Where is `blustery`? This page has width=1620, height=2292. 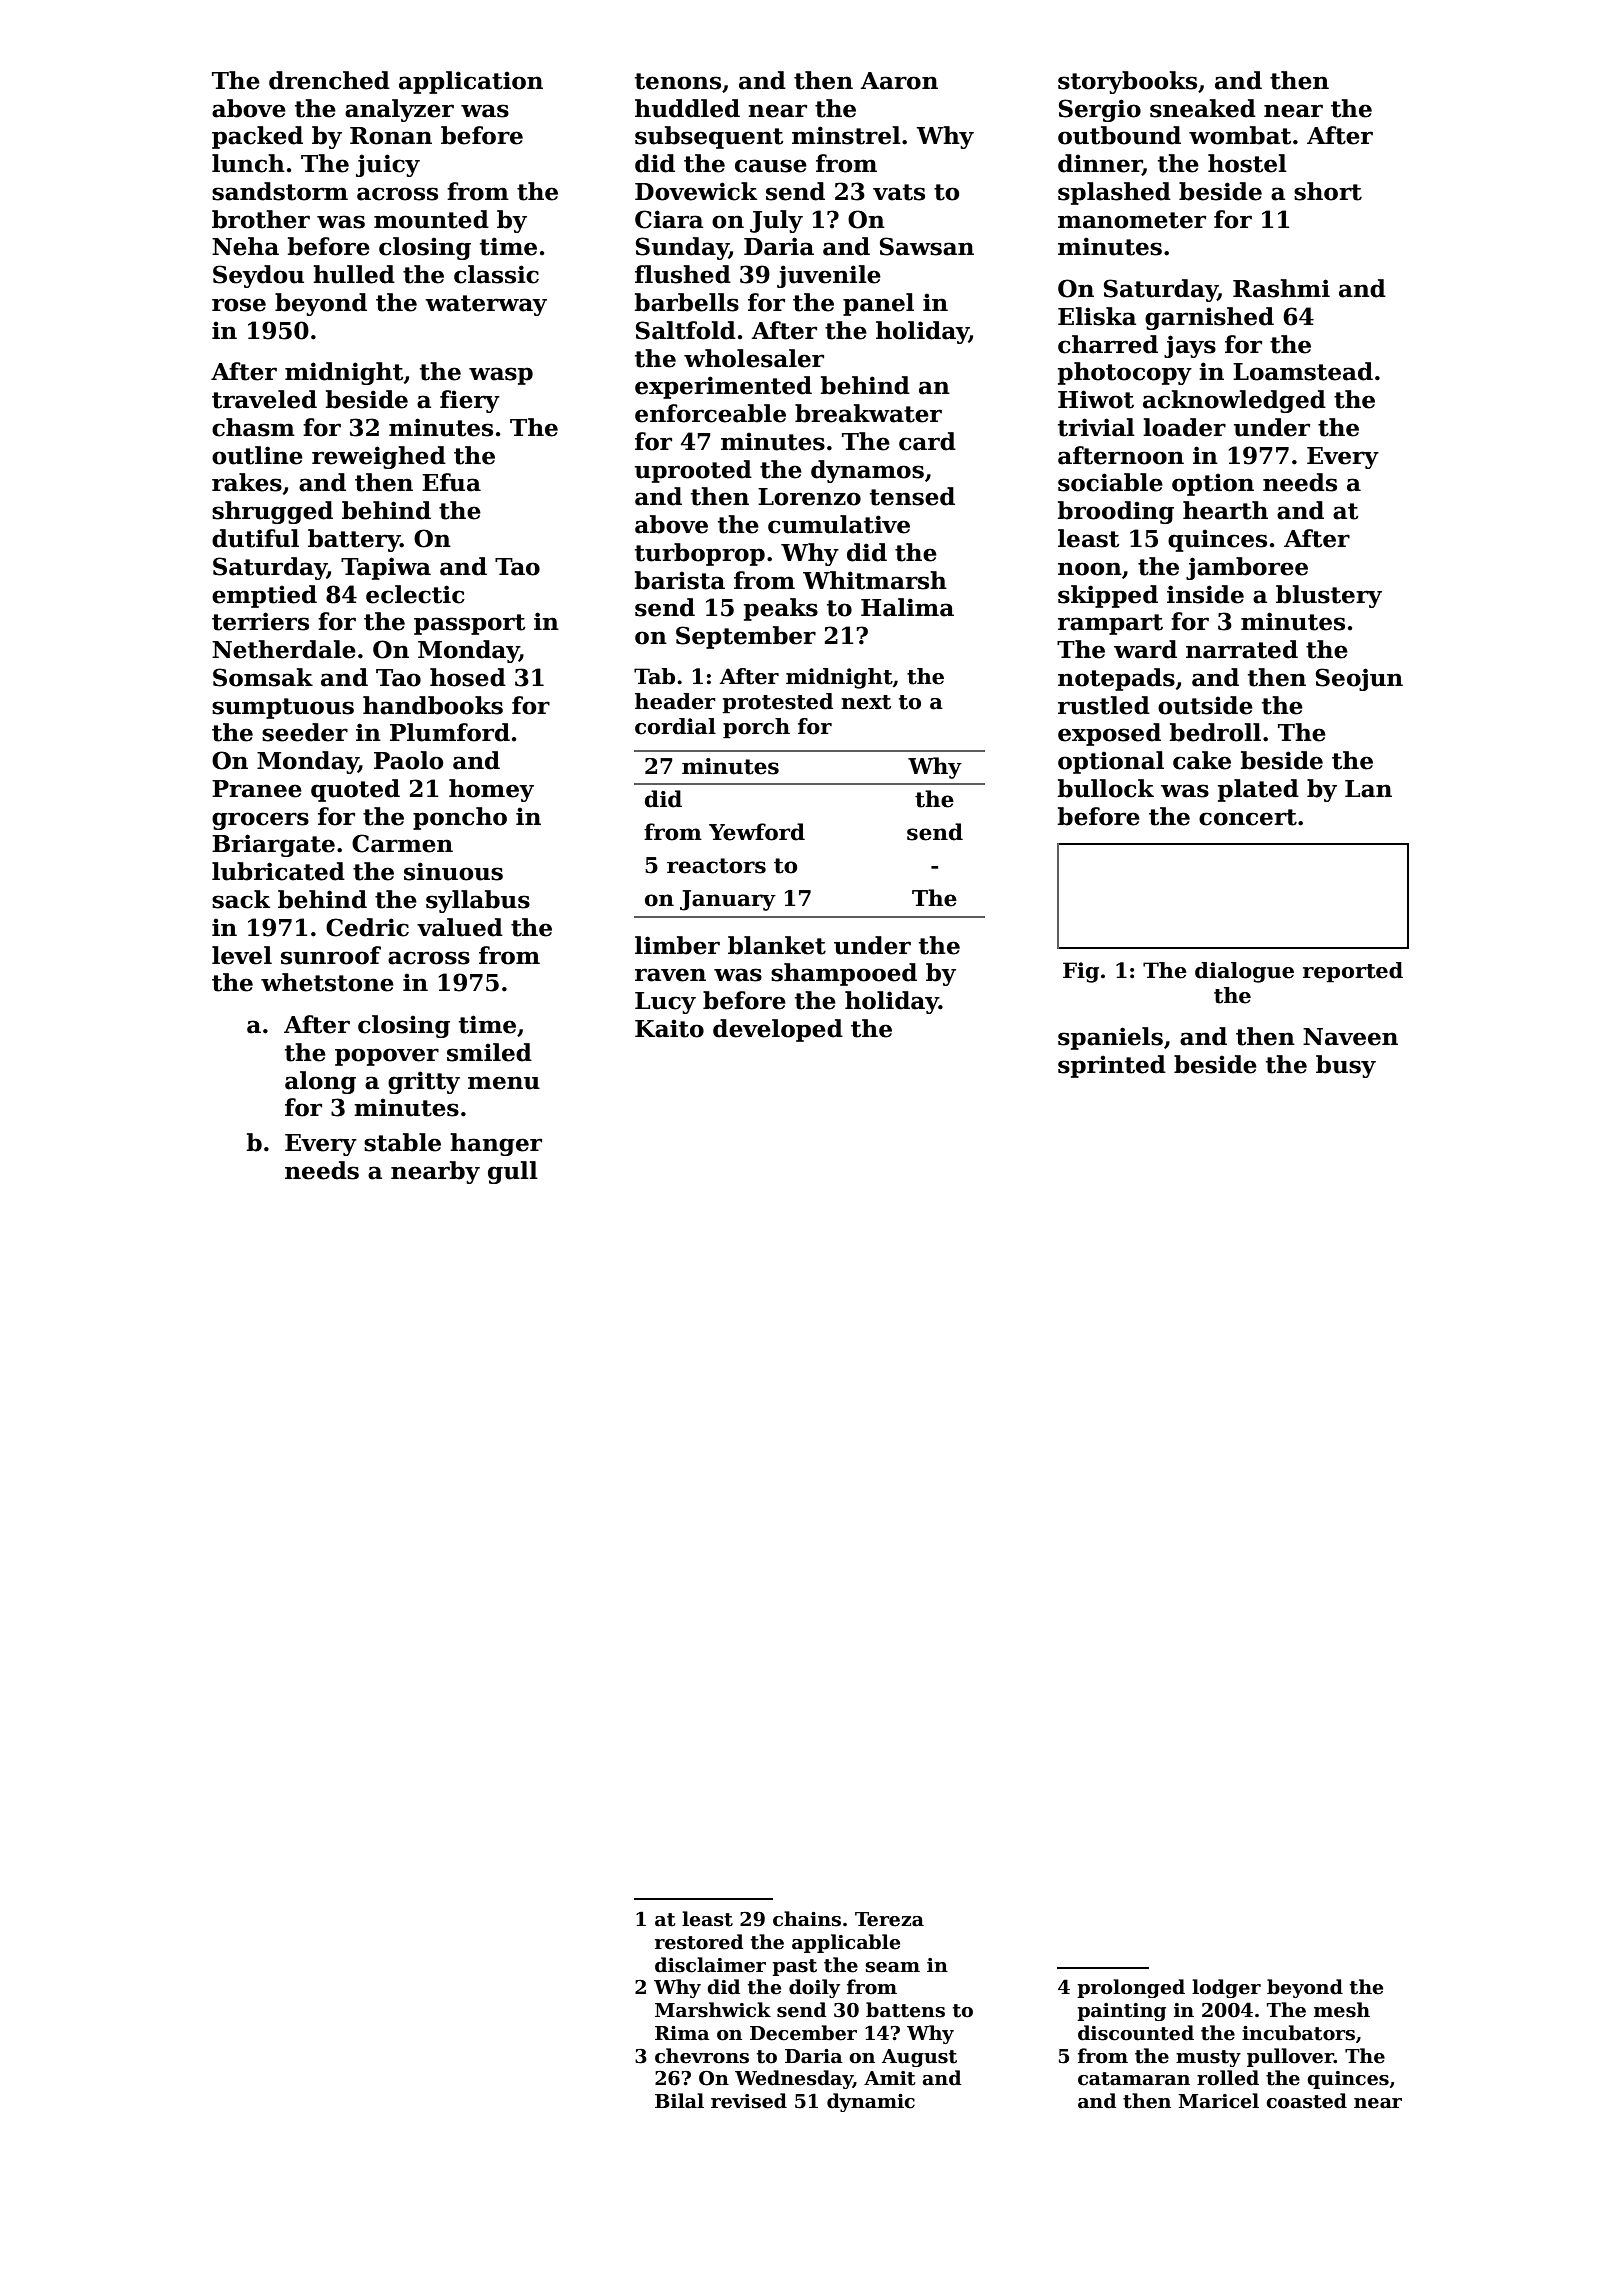 blustery is located at coordinates (1329, 596).
